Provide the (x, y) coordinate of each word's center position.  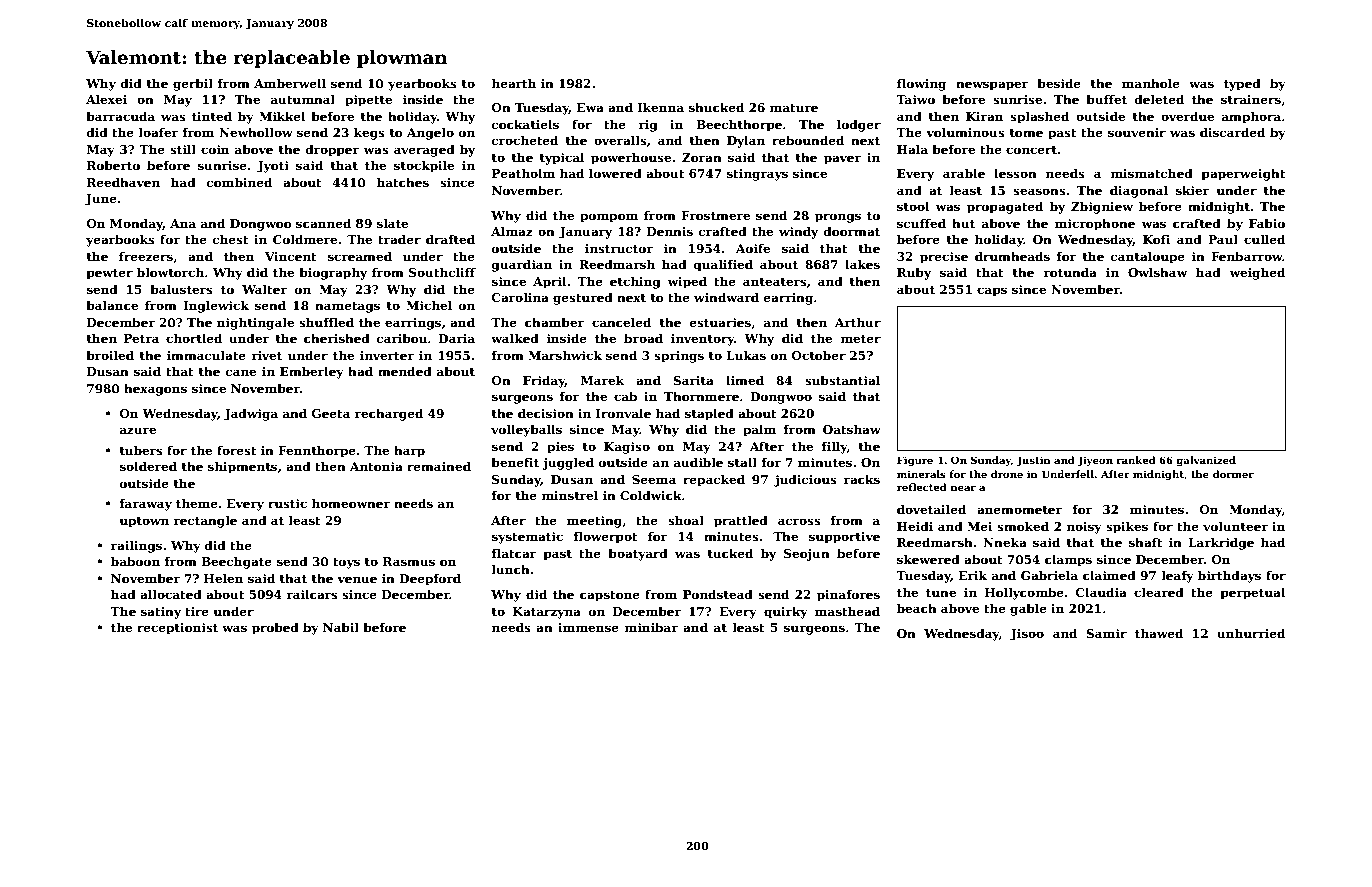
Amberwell (290, 83)
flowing (921, 85)
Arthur (858, 322)
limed (745, 380)
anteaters (775, 282)
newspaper (992, 86)
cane (241, 372)
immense (588, 627)
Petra (141, 338)
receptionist (177, 629)
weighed (1257, 273)
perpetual (1253, 594)
